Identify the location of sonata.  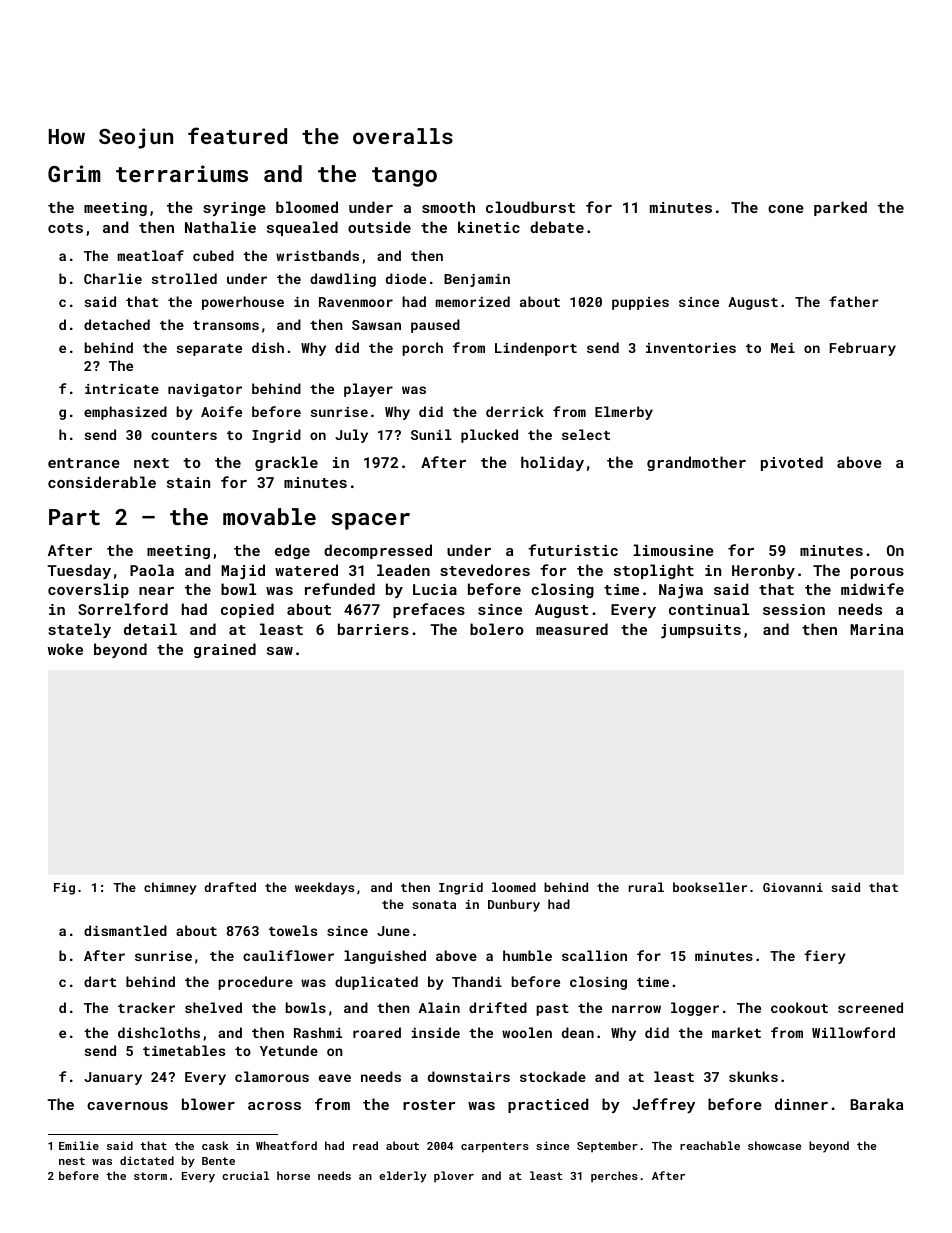
(434, 904).
